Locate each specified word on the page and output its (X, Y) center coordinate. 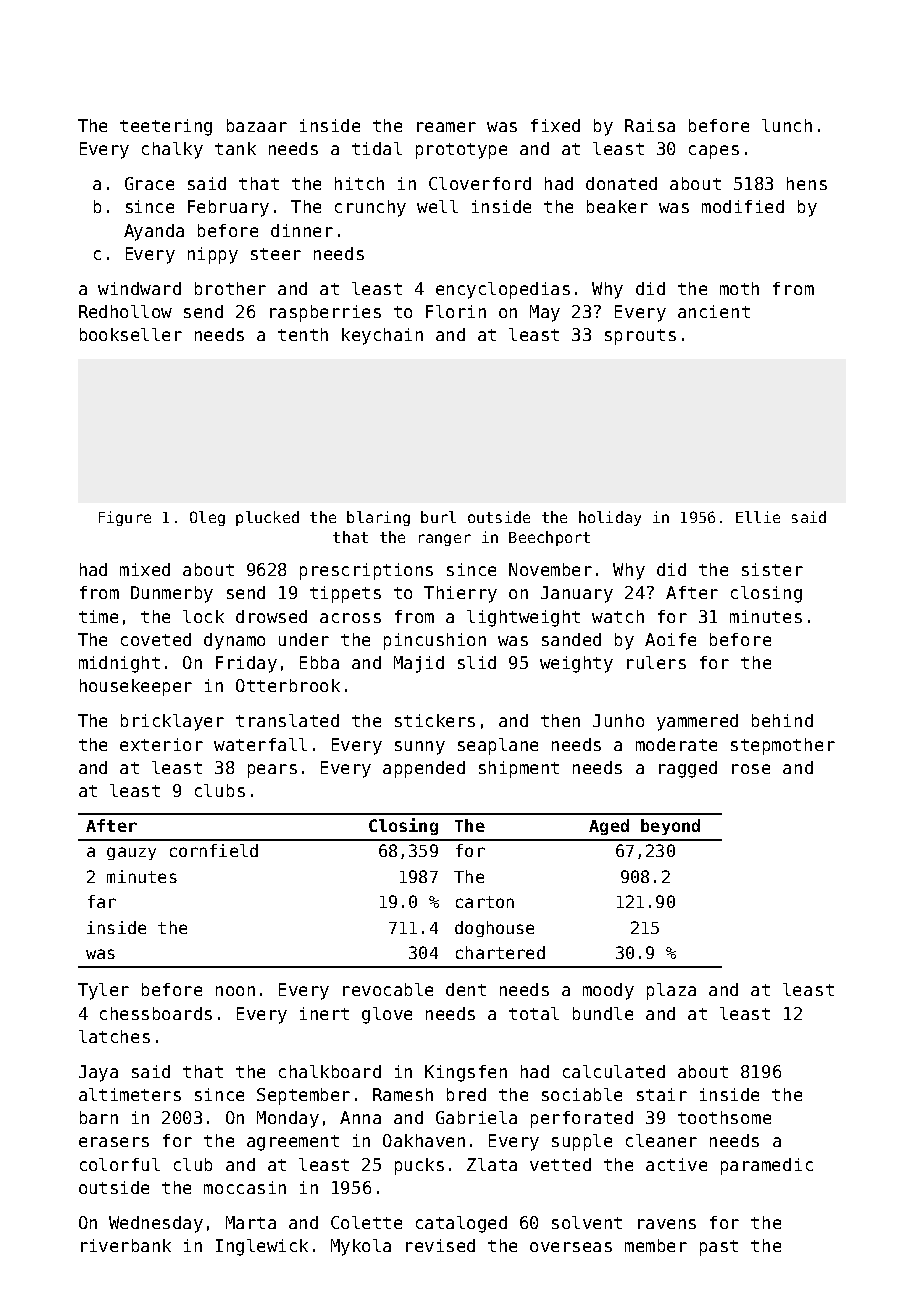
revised (440, 1245)
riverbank (126, 1245)
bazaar (257, 125)
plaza (671, 991)
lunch (787, 125)
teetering (166, 127)
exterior (161, 744)
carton (485, 902)
